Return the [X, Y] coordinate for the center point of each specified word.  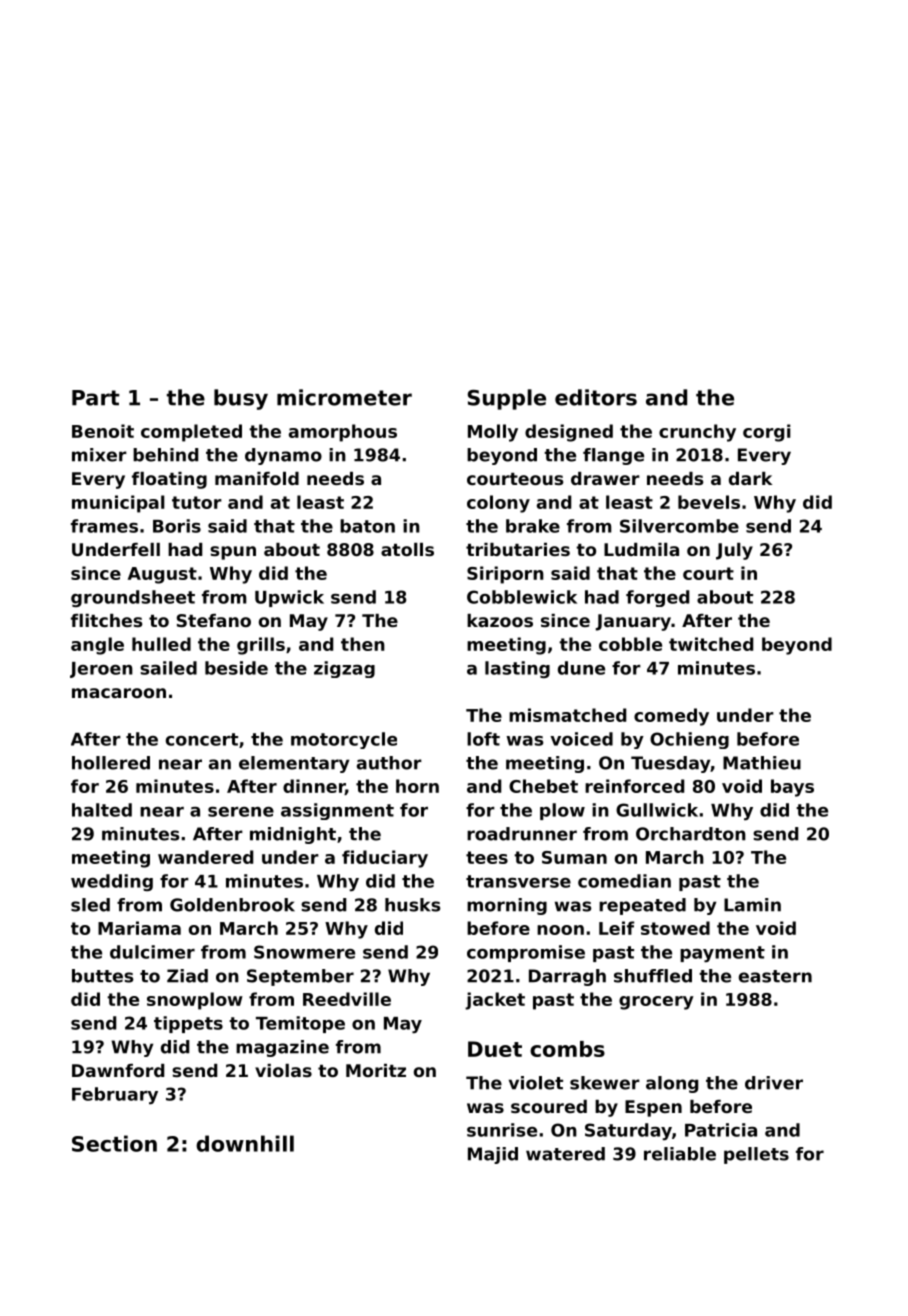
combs [567, 1049]
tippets [188, 1024]
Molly [493, 433]
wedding [112, 882]
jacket [495, 1001]
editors [596, 397]
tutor [197, 502]
